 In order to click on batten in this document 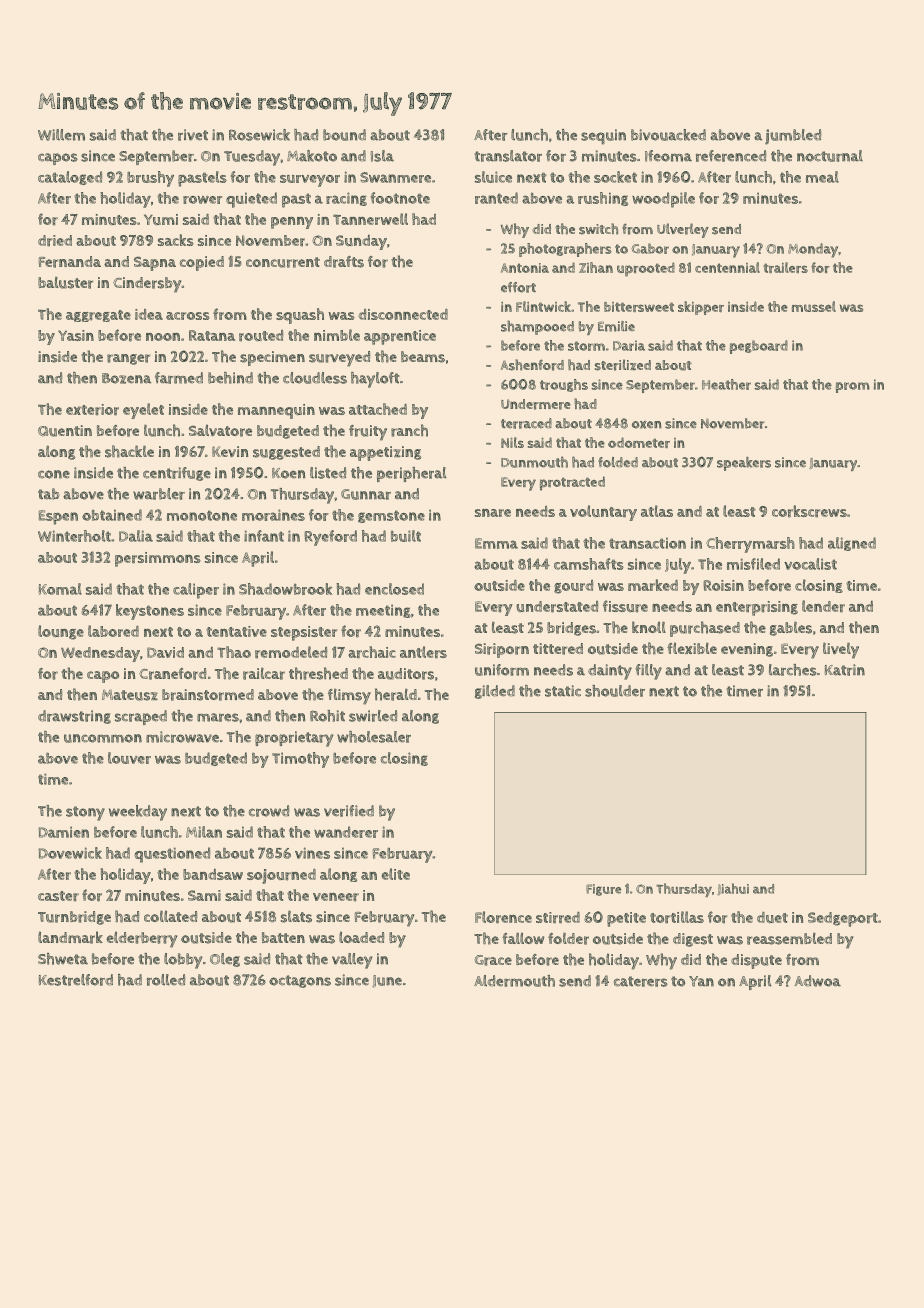, I will do `click(283, 937)`.
